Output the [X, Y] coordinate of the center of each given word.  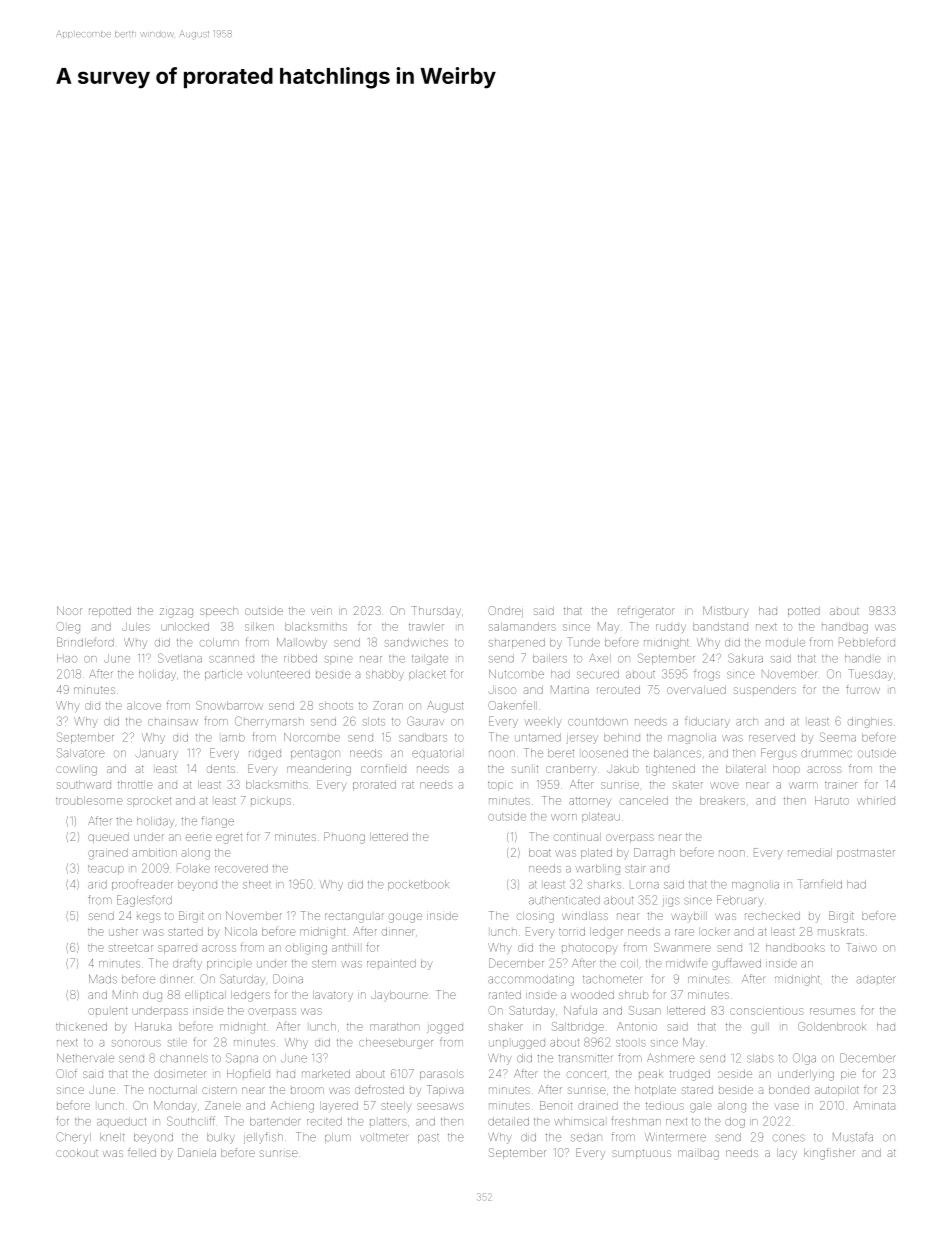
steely [396, 1106]
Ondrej [505, 611]
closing [535, 917]
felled [142, 1152]
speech [219, 612]
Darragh [654, 854]
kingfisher [829, 1154]
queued [108, 838]
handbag [845, 628]
